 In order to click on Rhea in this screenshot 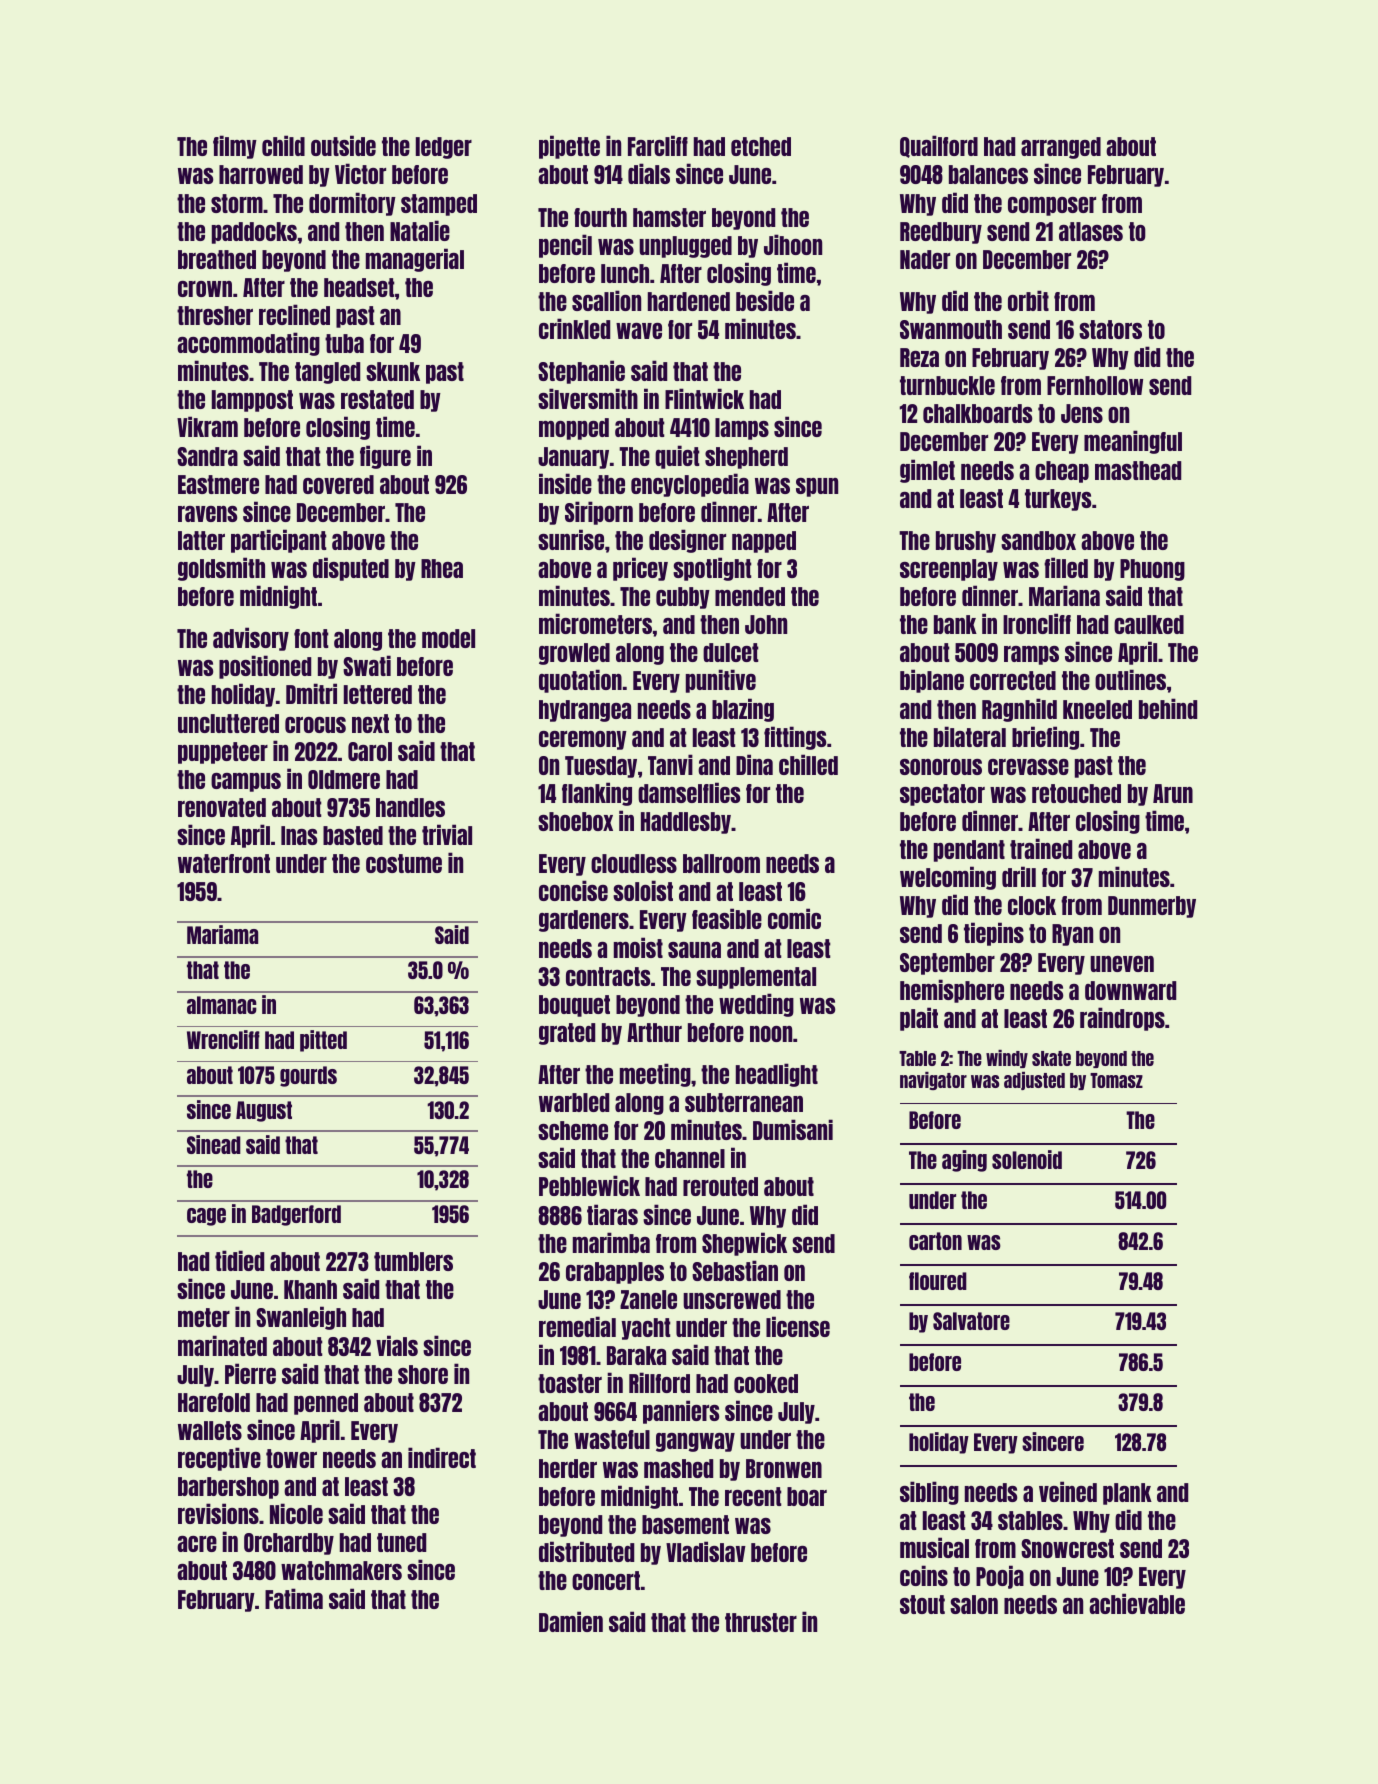, I will do `click(442, 568)`.
